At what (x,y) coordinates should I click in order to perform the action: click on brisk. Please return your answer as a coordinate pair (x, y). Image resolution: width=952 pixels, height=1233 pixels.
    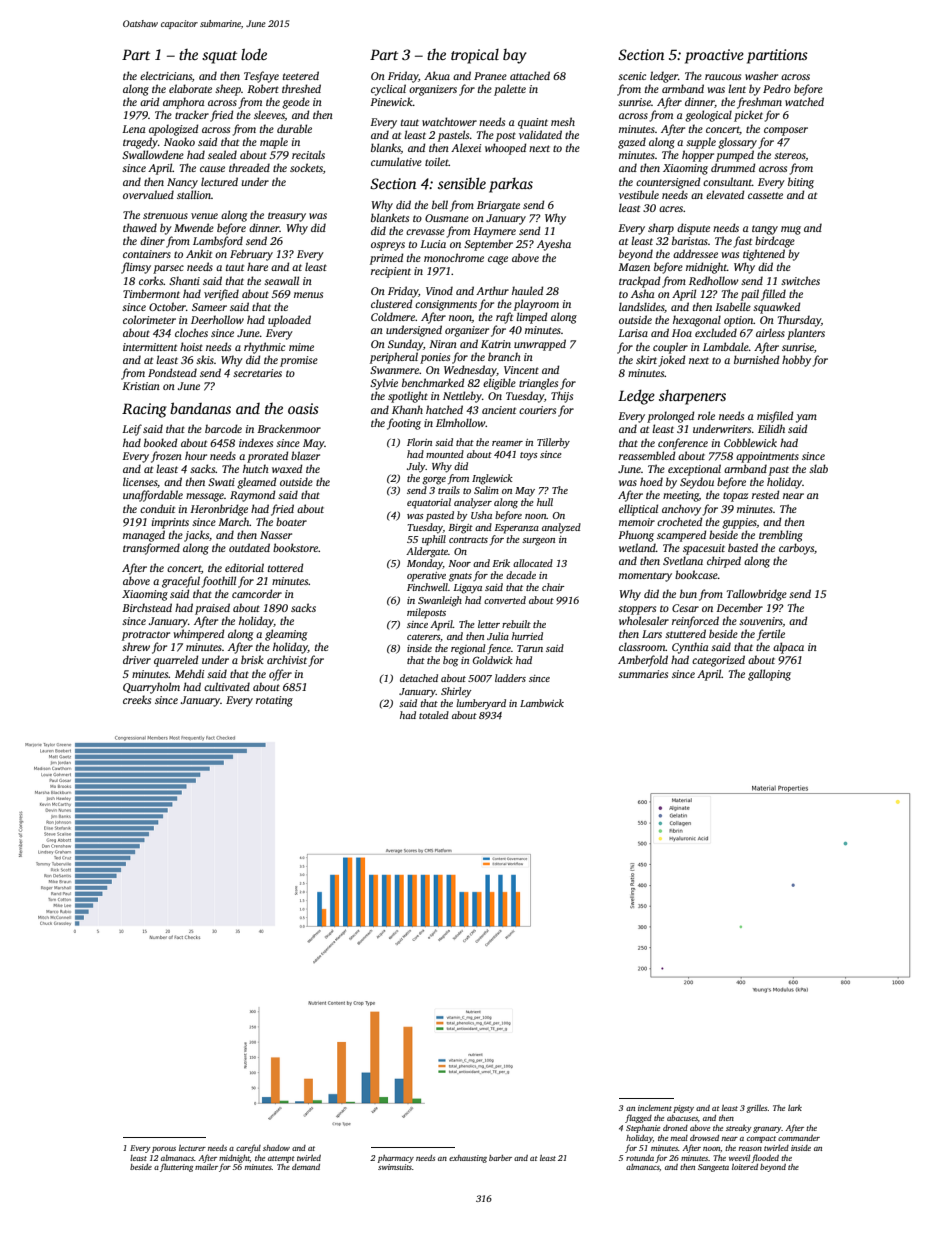
    Looking at the image, I should click on (252, 659).
